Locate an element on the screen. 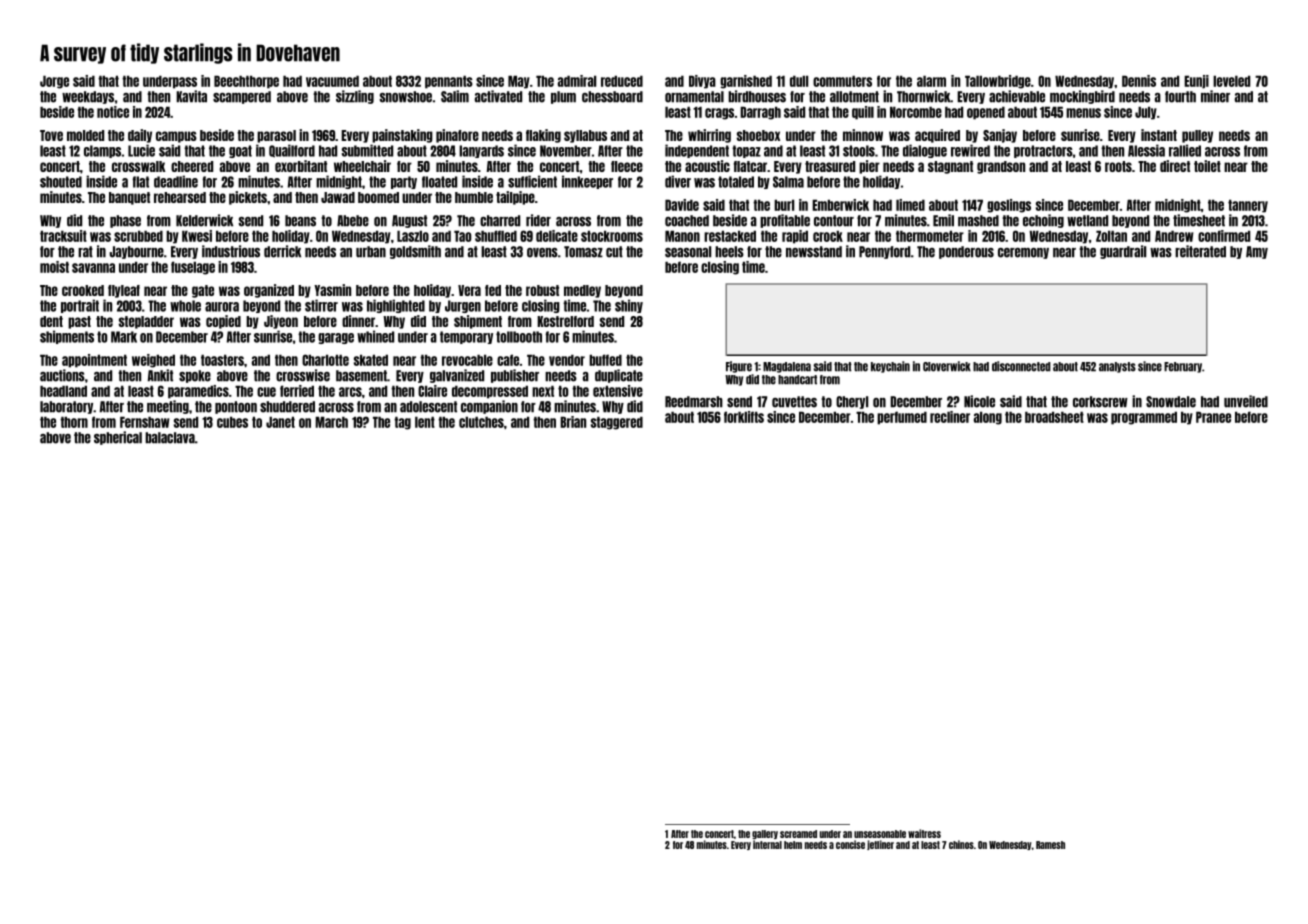 This screenshot has width=1308, height=924. clutches is located at coordinates (481, 422).
